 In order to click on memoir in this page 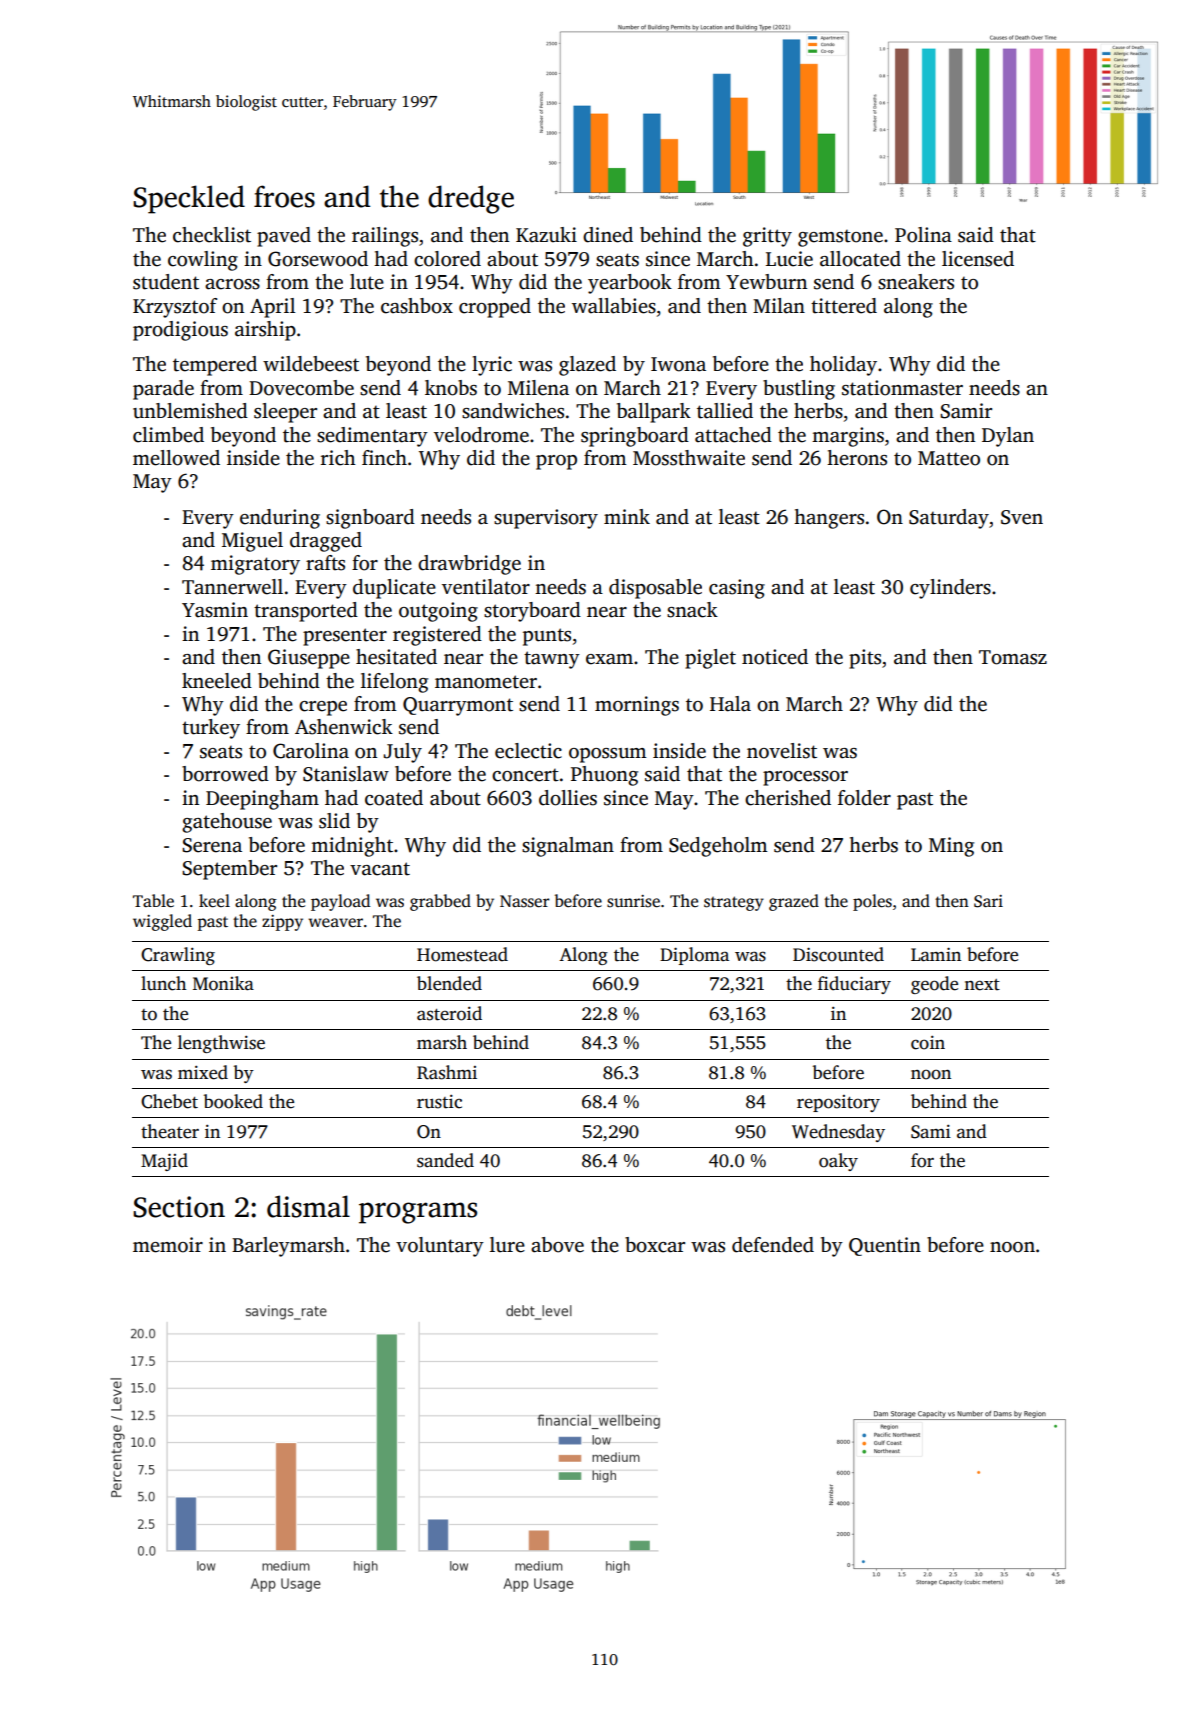, I will do `click(168, 1245)`.
